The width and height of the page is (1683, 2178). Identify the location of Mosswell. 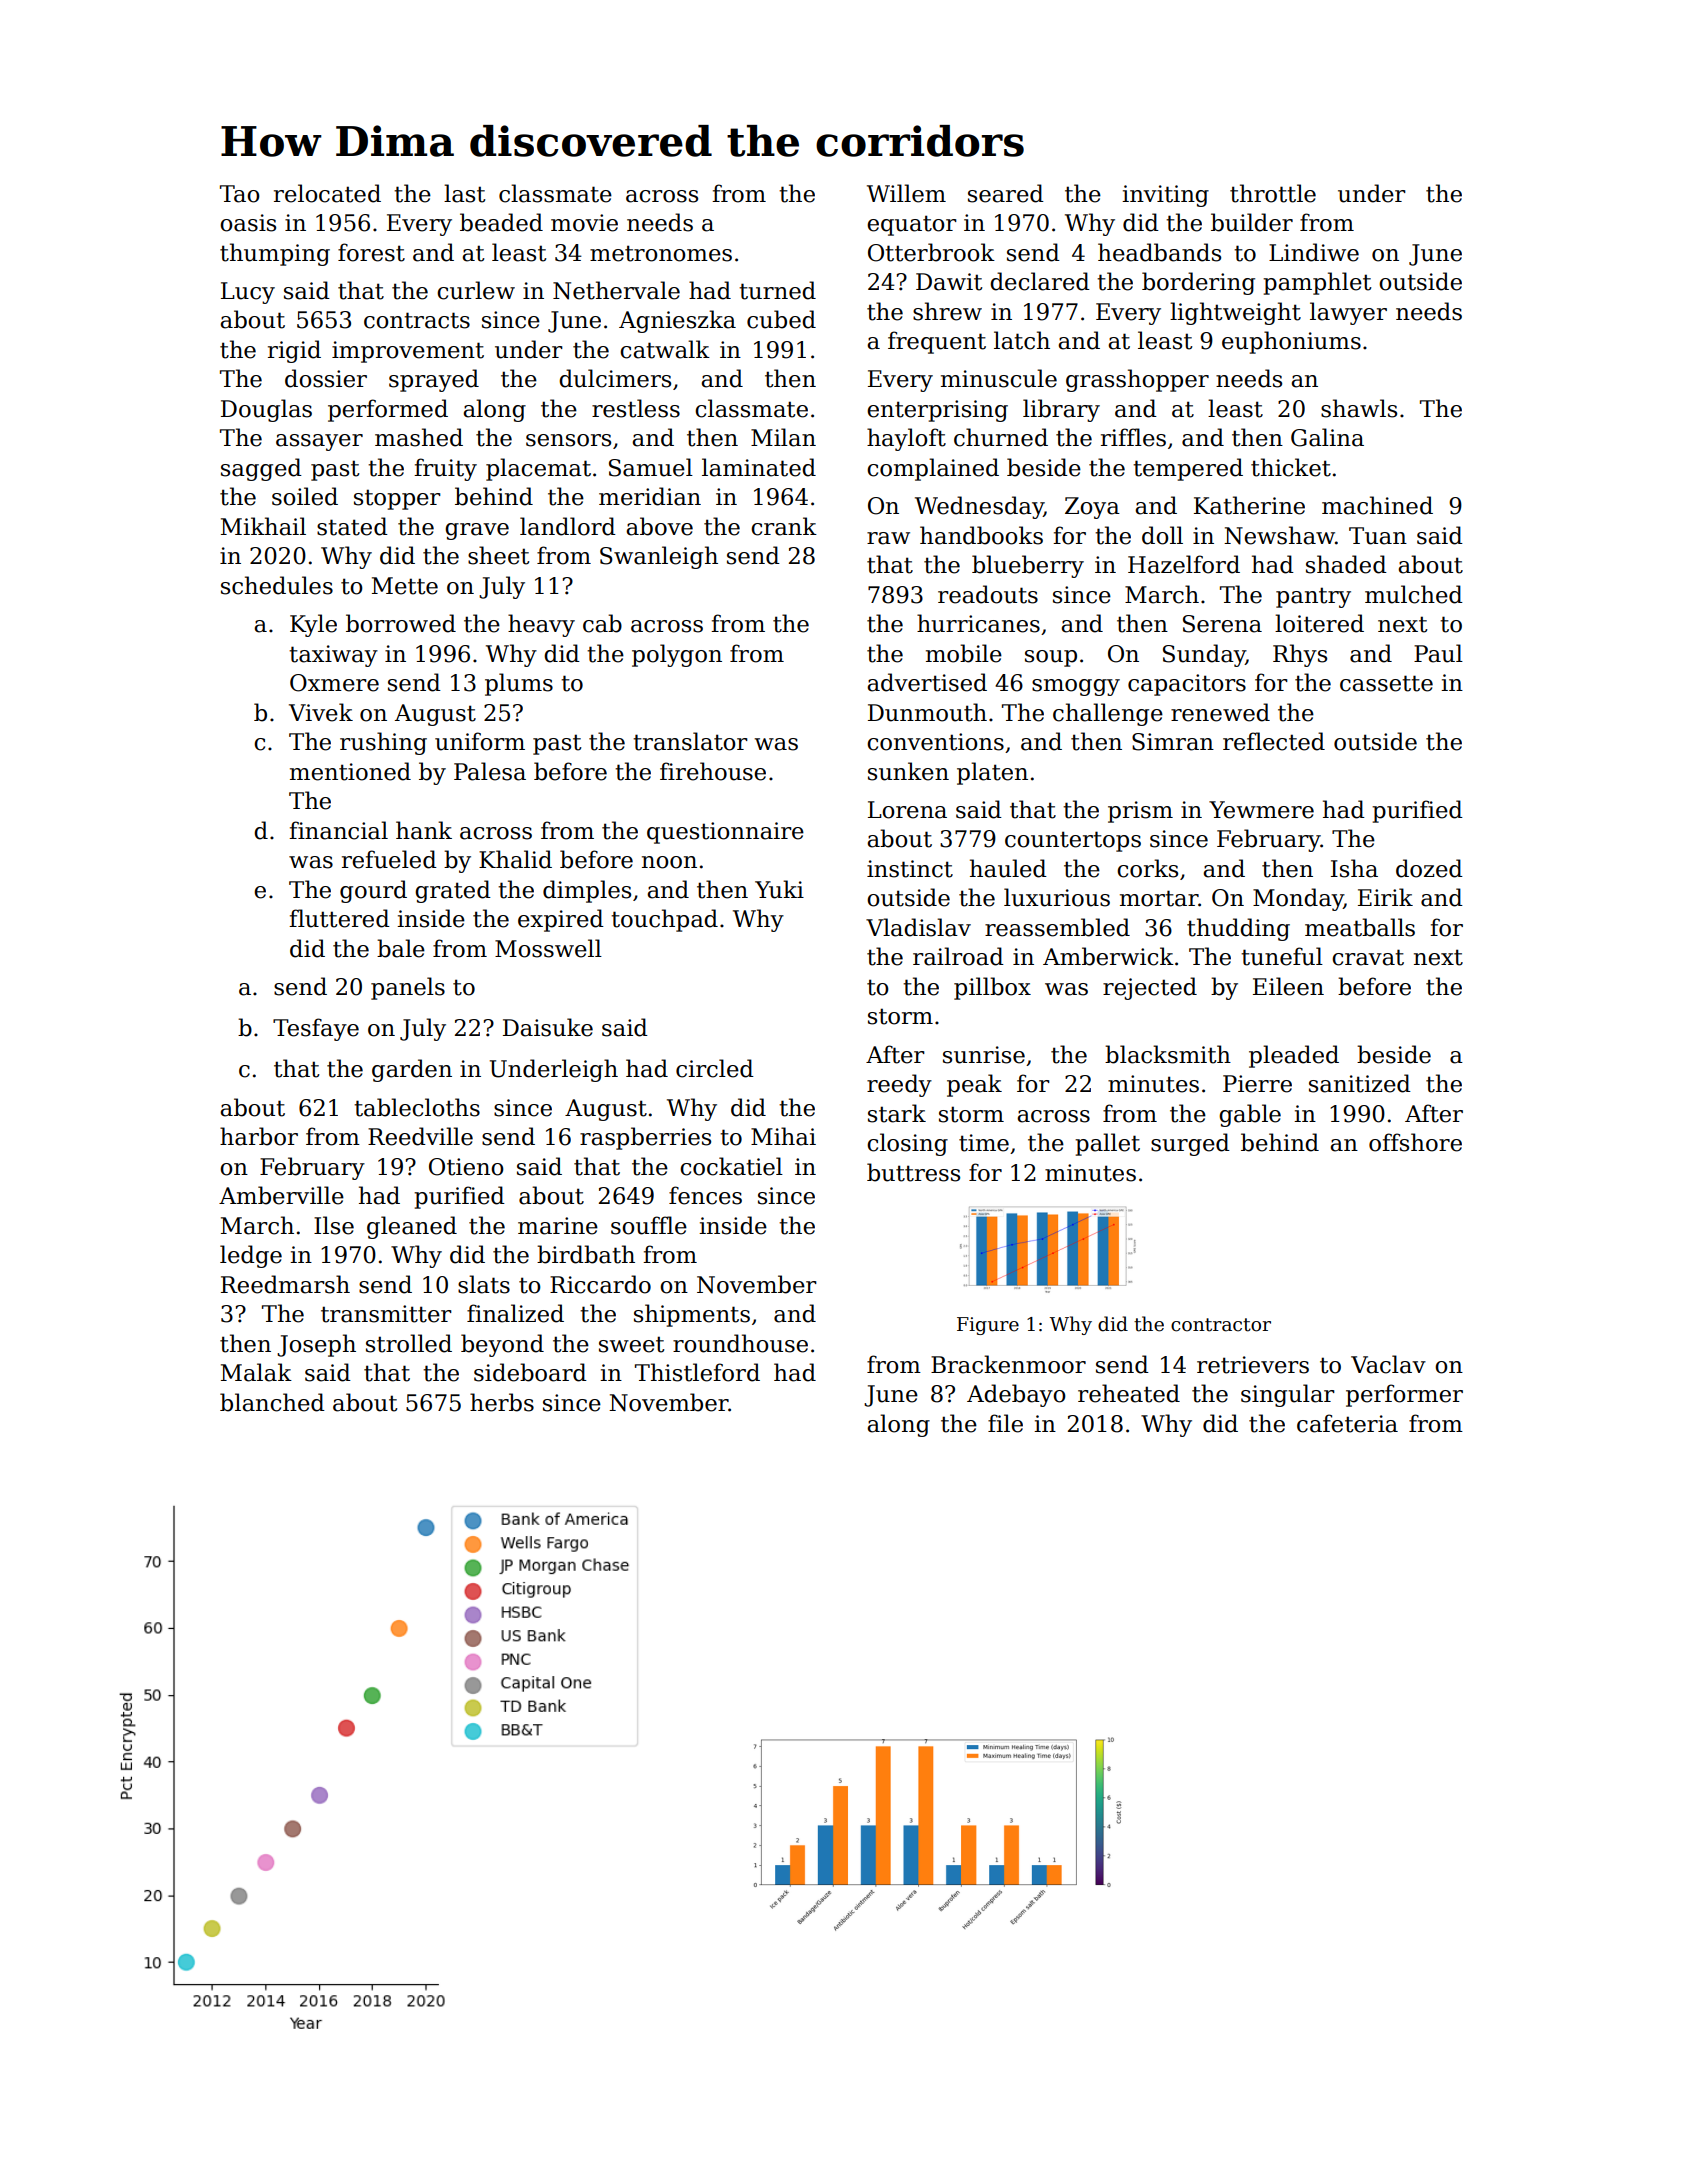
(548, 948).
